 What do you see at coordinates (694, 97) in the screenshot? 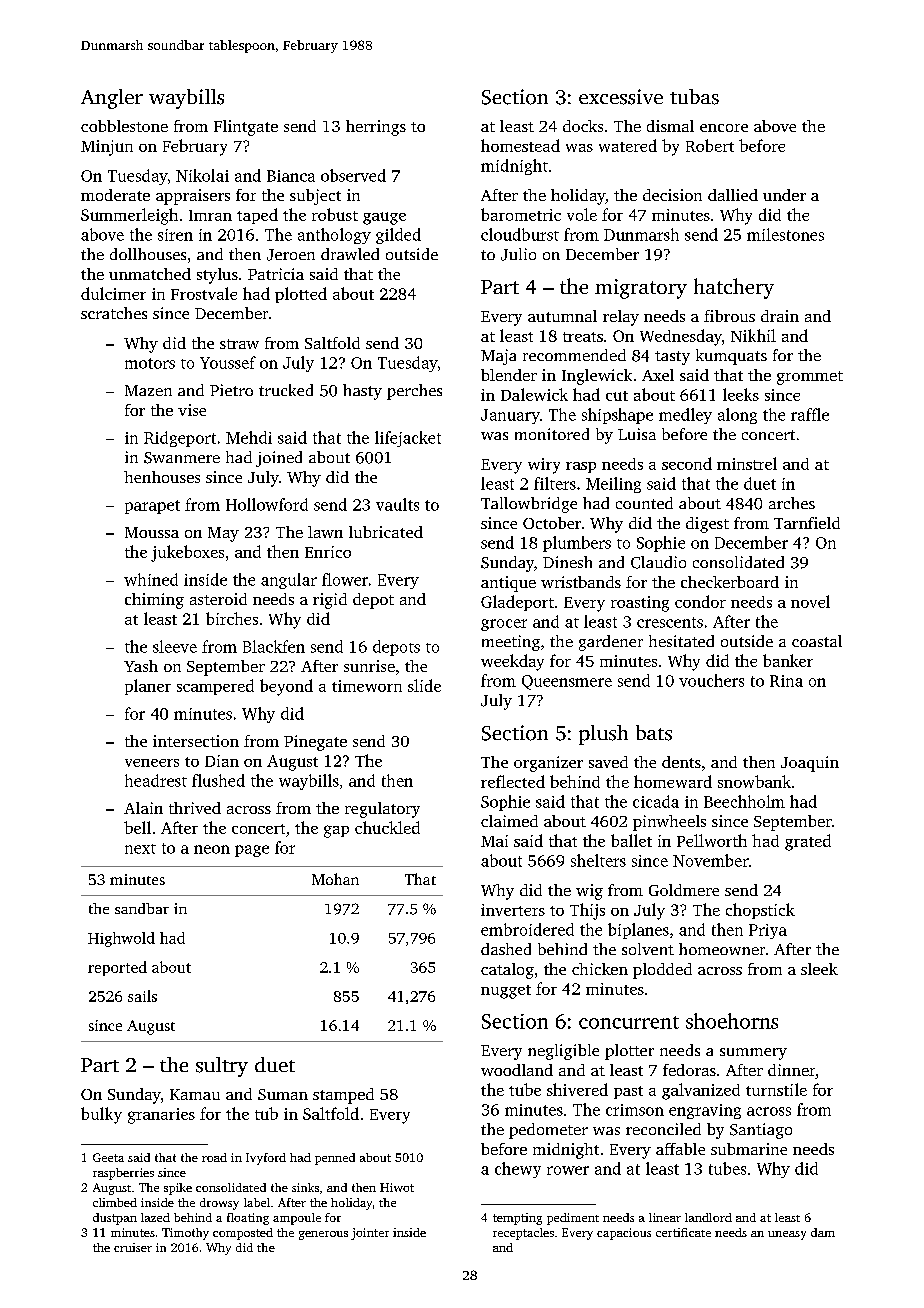
I see `tubas` at bounding box center [694, 97].
